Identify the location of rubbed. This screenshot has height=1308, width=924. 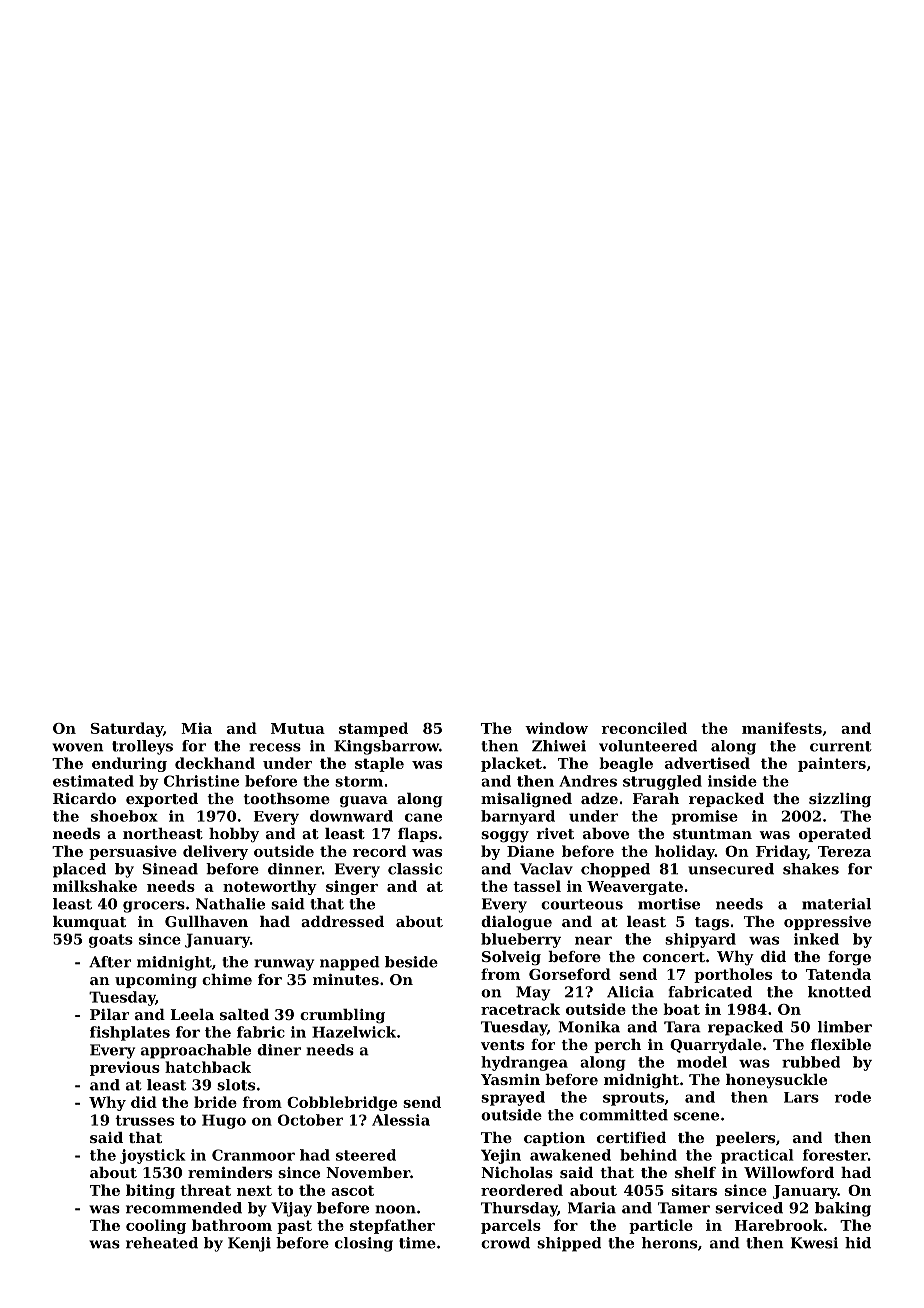
(811, 1062).
